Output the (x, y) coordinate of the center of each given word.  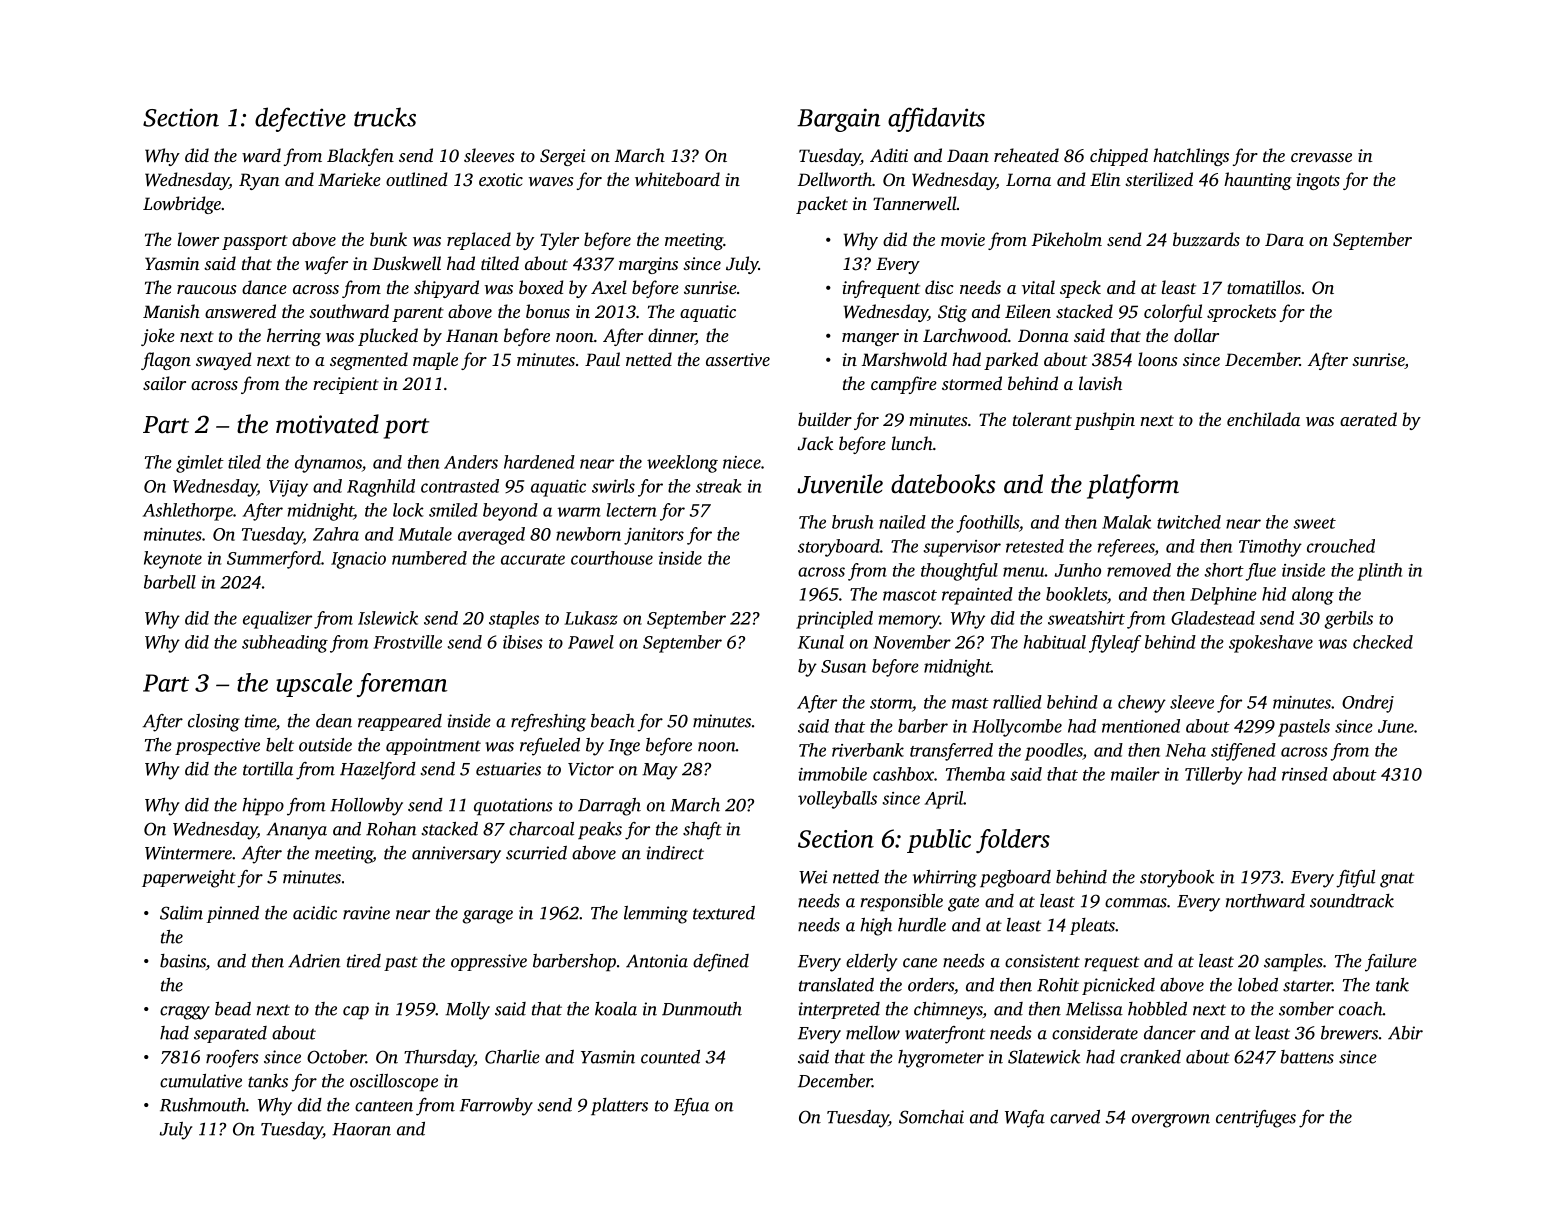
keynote (173, 560)
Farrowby (496, 1107)
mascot (910, 595)
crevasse (1321, 157)
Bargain (838, 120)
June (1396, 726)
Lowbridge (182, 205)
